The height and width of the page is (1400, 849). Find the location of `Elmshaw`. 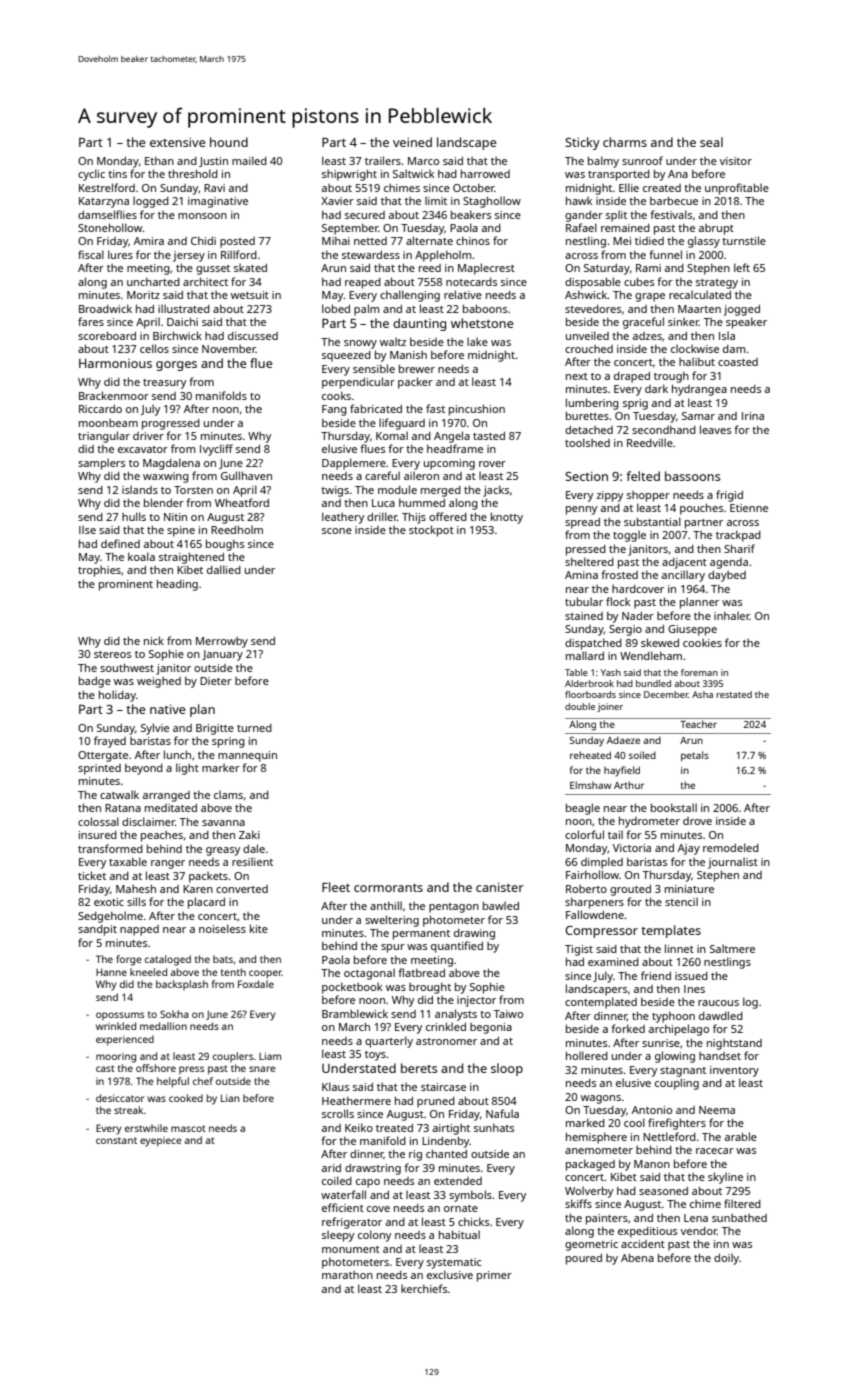

Elmshaw is located at coordinates (591, 785).
